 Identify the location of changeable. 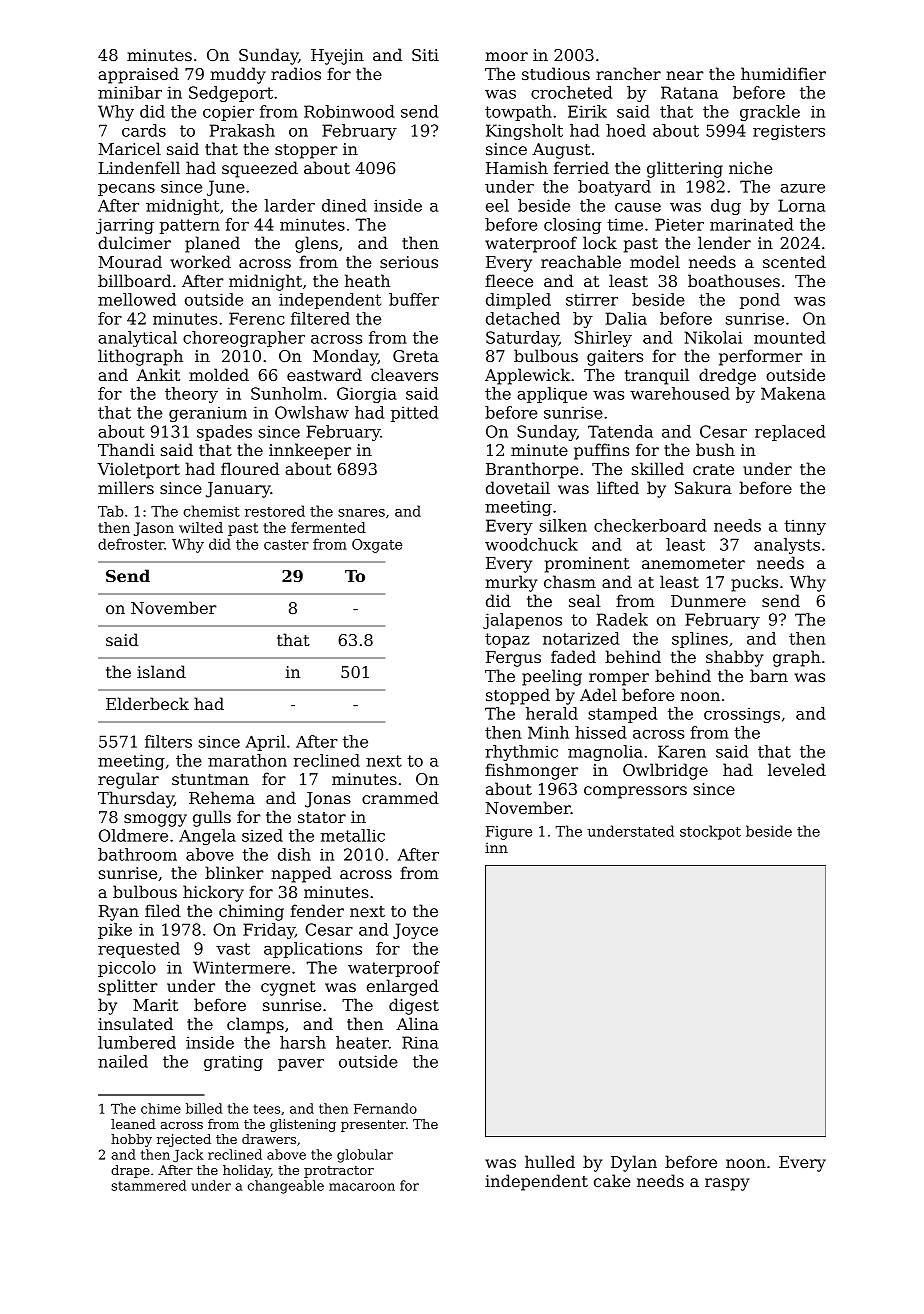
(286, 1187).
